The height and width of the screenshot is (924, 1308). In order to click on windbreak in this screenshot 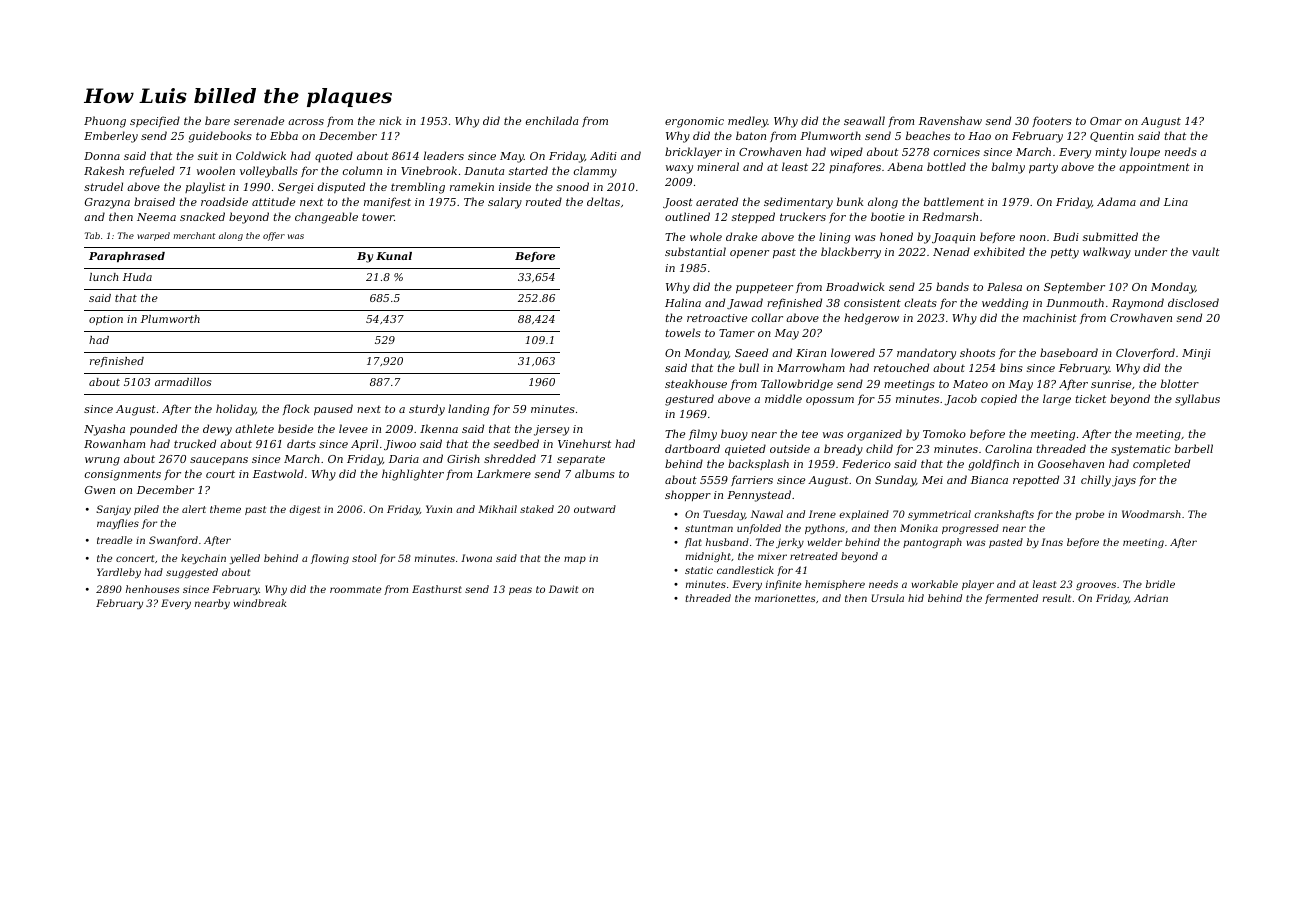, I will do `click(260, 603)`.
